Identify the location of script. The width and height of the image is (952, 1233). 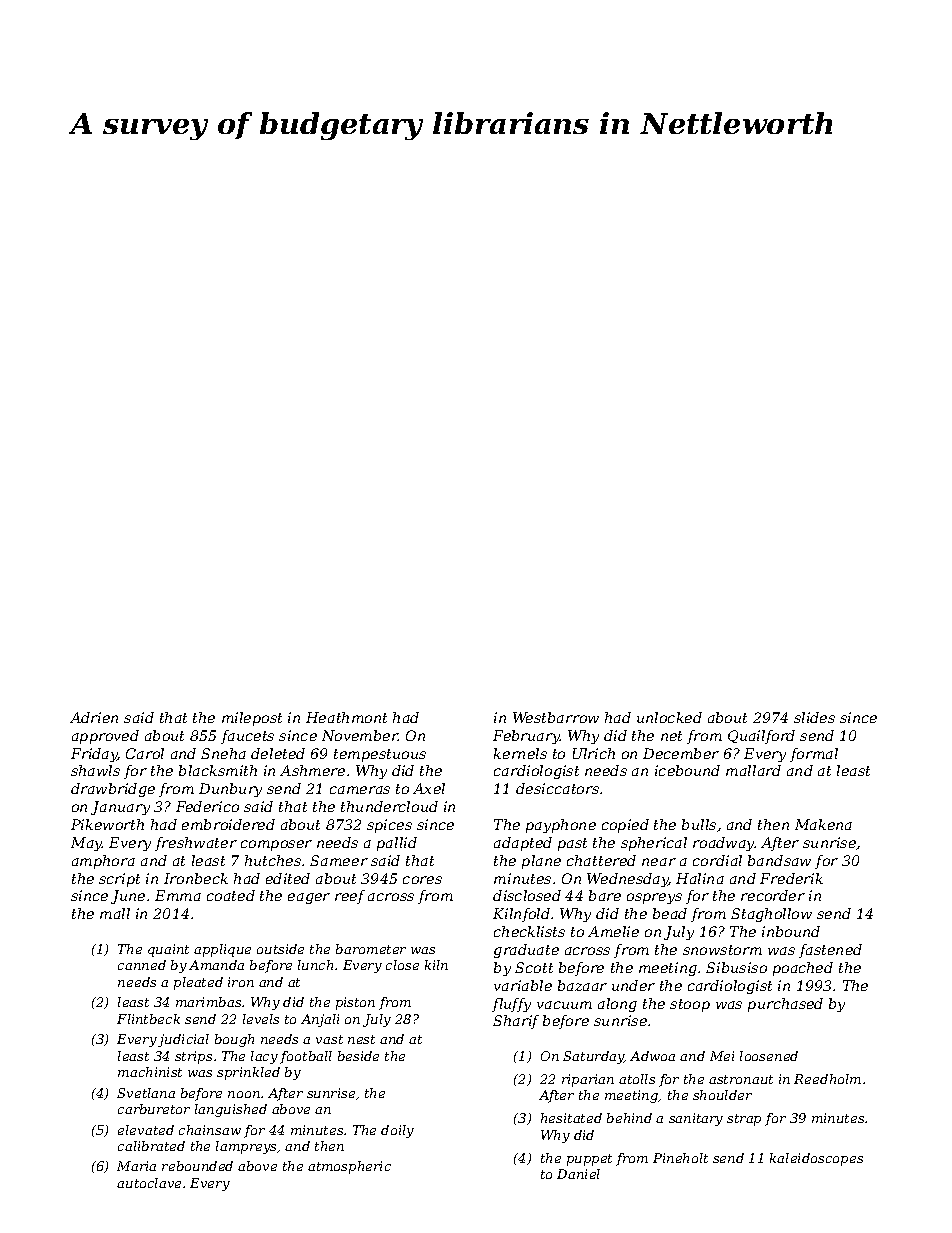
(119, 880).
